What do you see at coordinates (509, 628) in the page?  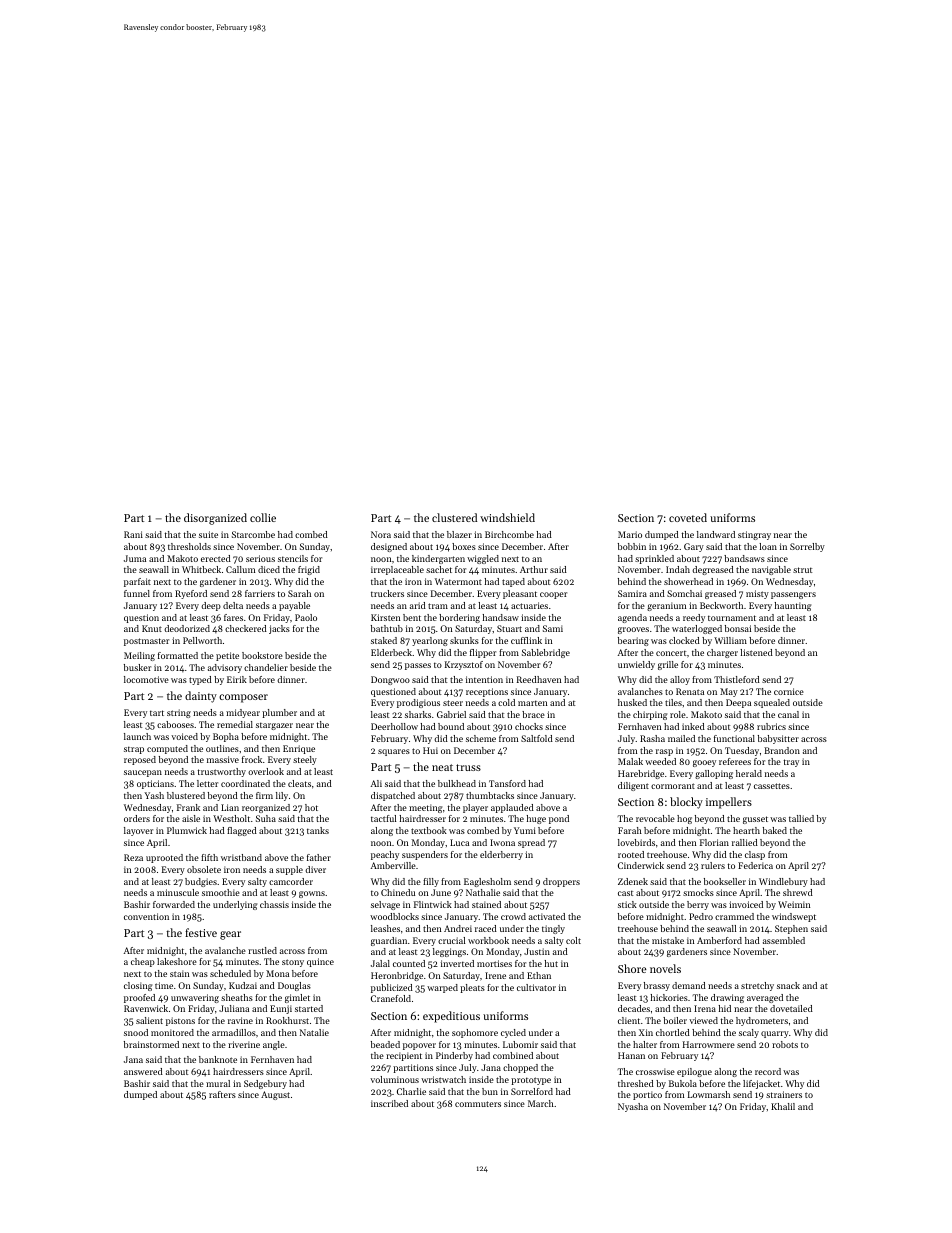 I see `Stuart` at bounding box center [509, 628].
